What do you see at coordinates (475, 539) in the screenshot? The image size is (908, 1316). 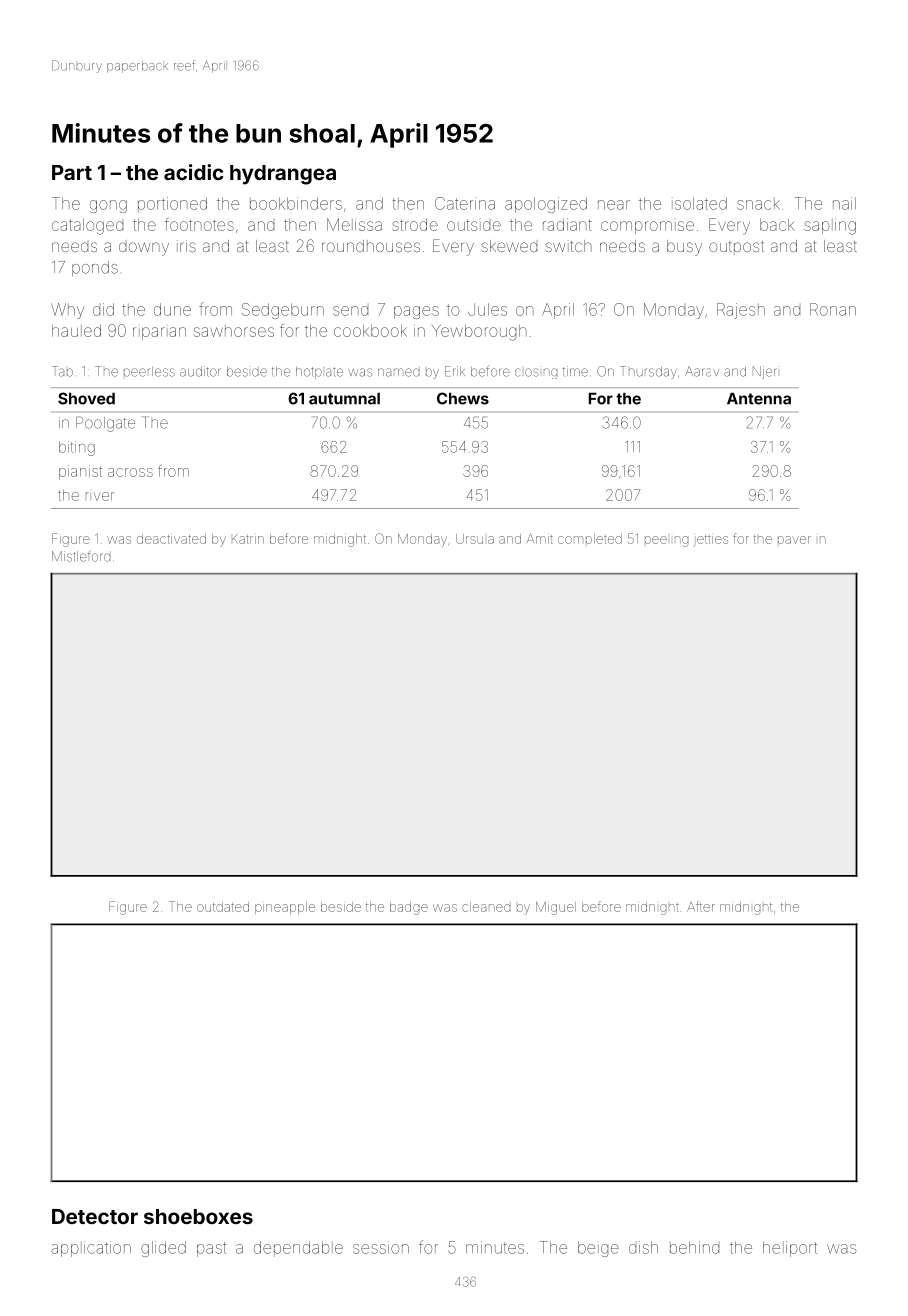 I see `Ursula` at bounding box center [475, 539].
